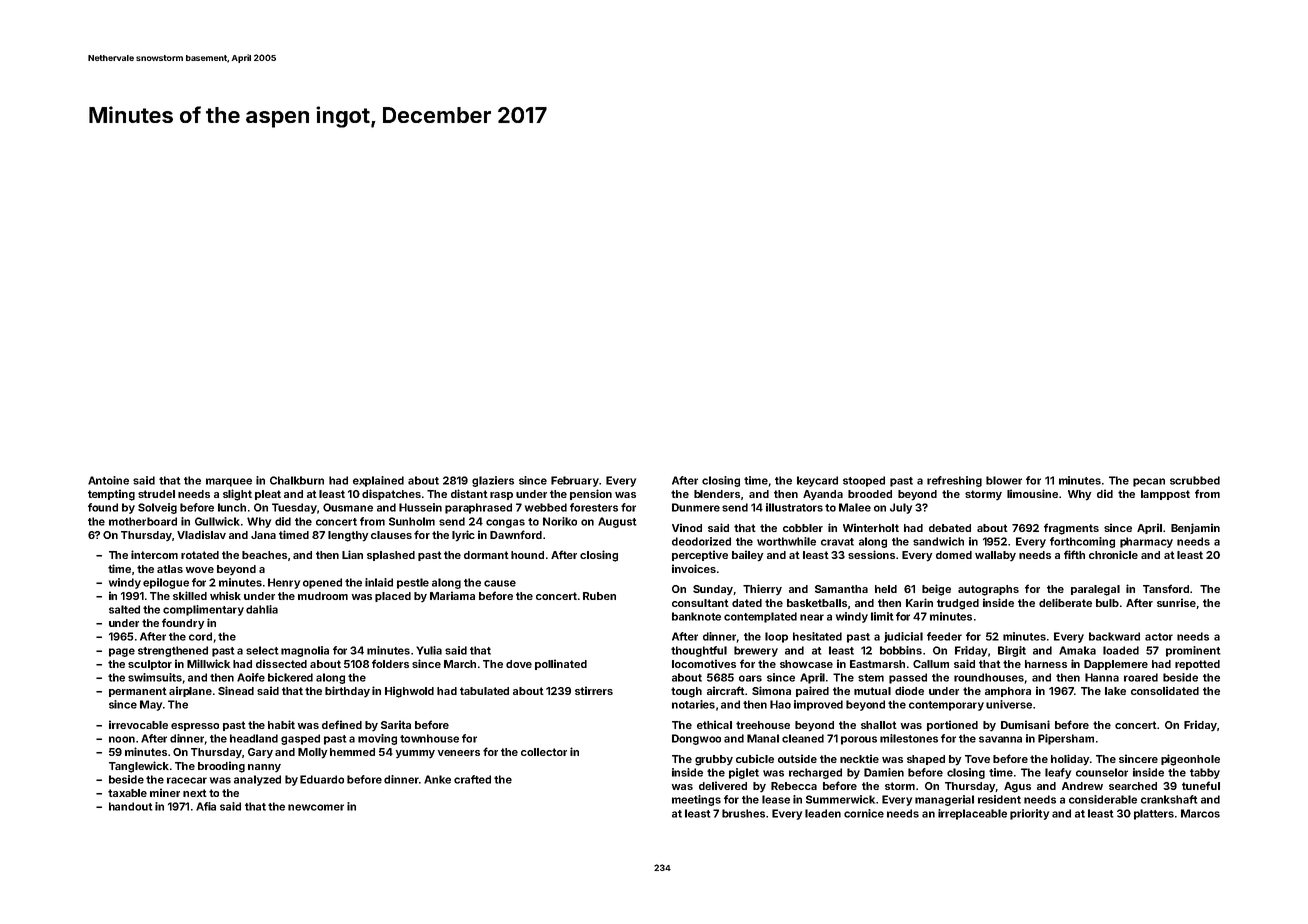  What do you see at coordinates (484, 691) in the image?
I see `tabulated` at bounding box center [484, 691].
